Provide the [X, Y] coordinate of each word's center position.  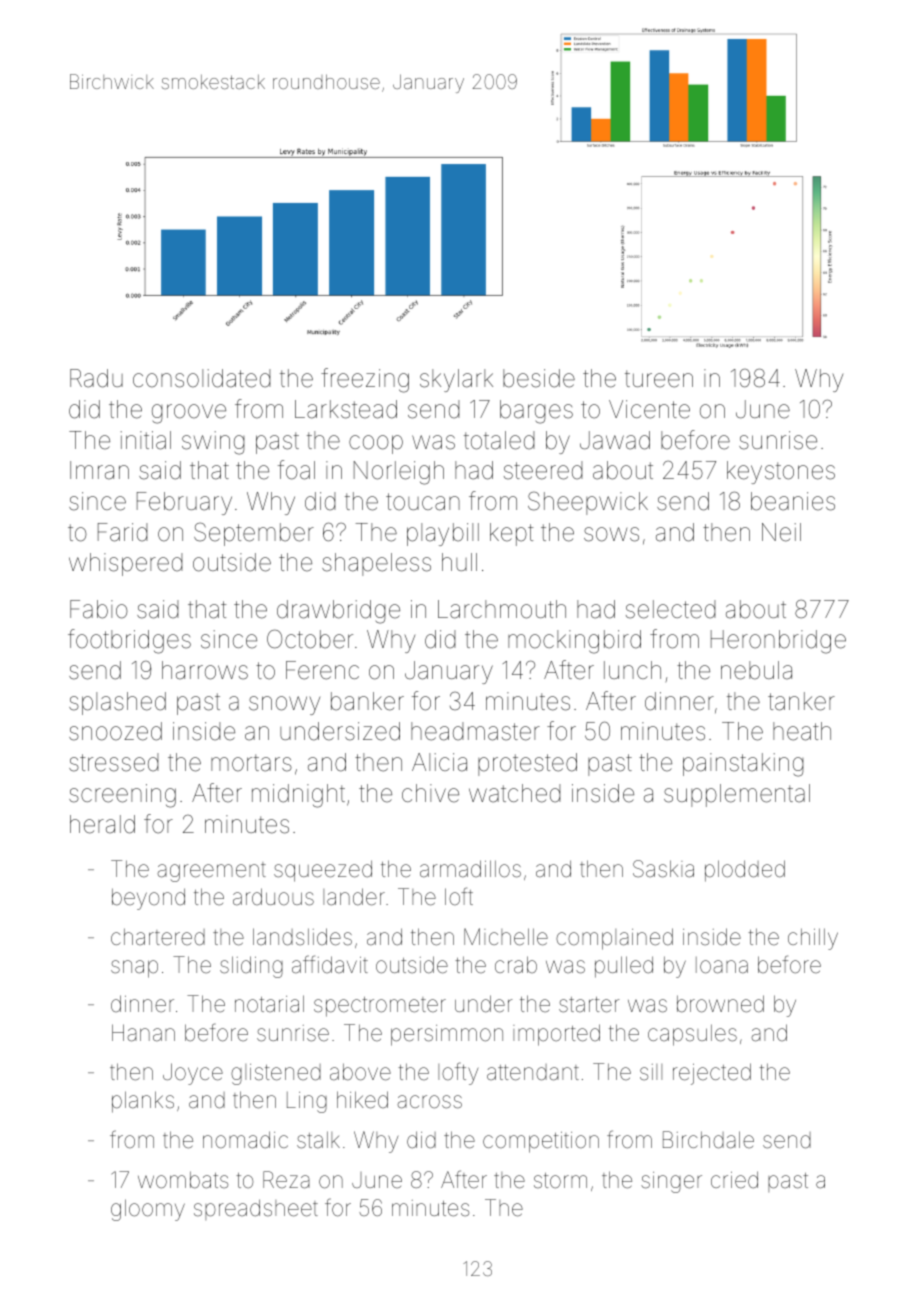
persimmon [447, 1035]
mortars [251, 763]
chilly [813, 939]
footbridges [129, 641]
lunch [632, 670]
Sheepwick [588, 503]
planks [143, 1102]
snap [134, 969]
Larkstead [346, 409]
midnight [298, 796]
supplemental [737, 795]
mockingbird [574, 642]
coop [376, 444]
